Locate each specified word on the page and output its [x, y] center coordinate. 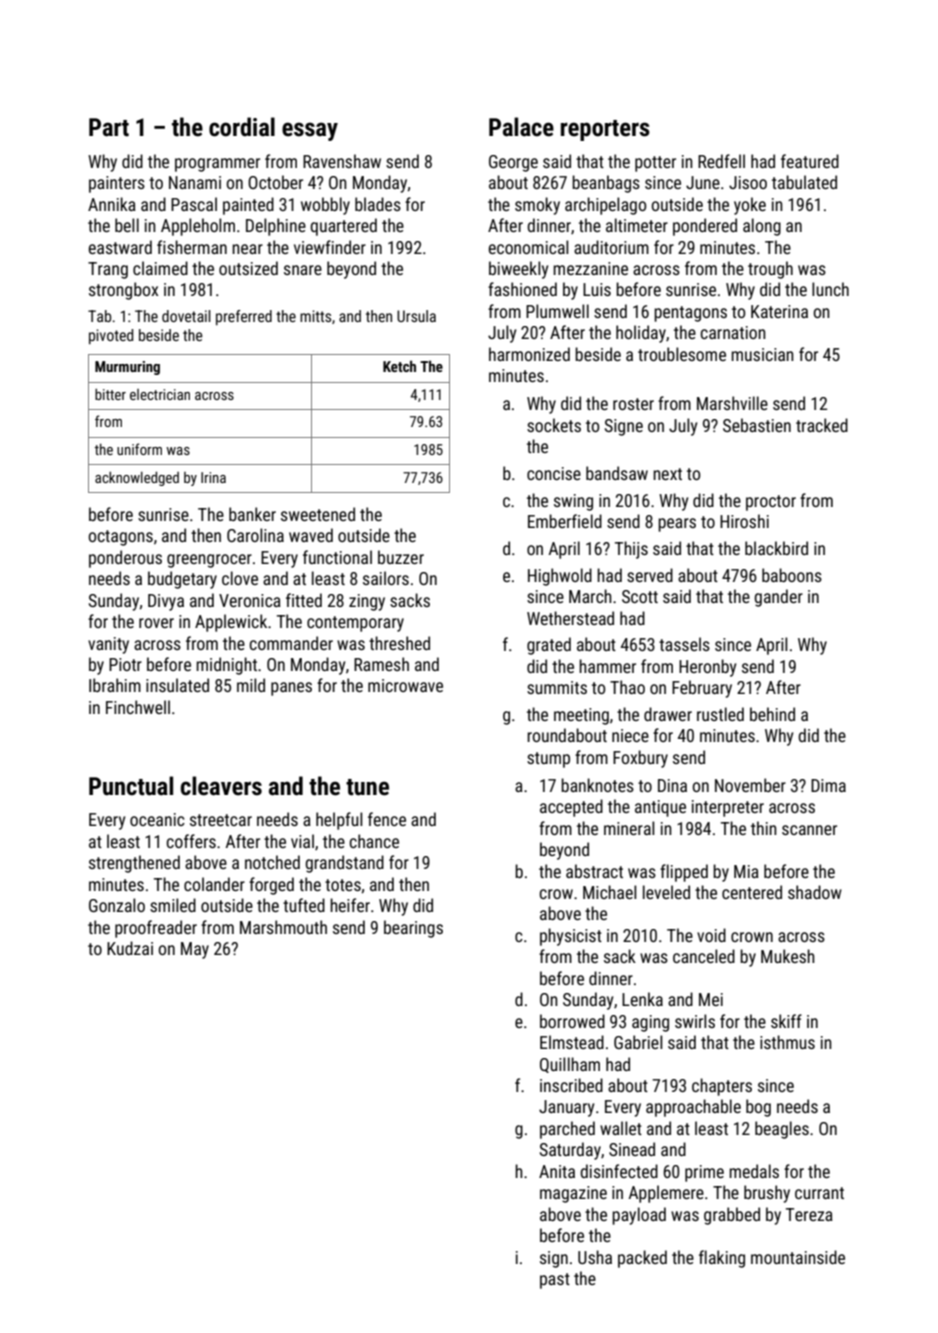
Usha [595, 1257]
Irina [213, 477]
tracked [822, 425]
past [555, 1281]
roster [633, 404]
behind [772, 714]
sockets [554, 425]
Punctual [131, 786]
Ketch [399, 366]
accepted [571, 808]
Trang [108, 270]
